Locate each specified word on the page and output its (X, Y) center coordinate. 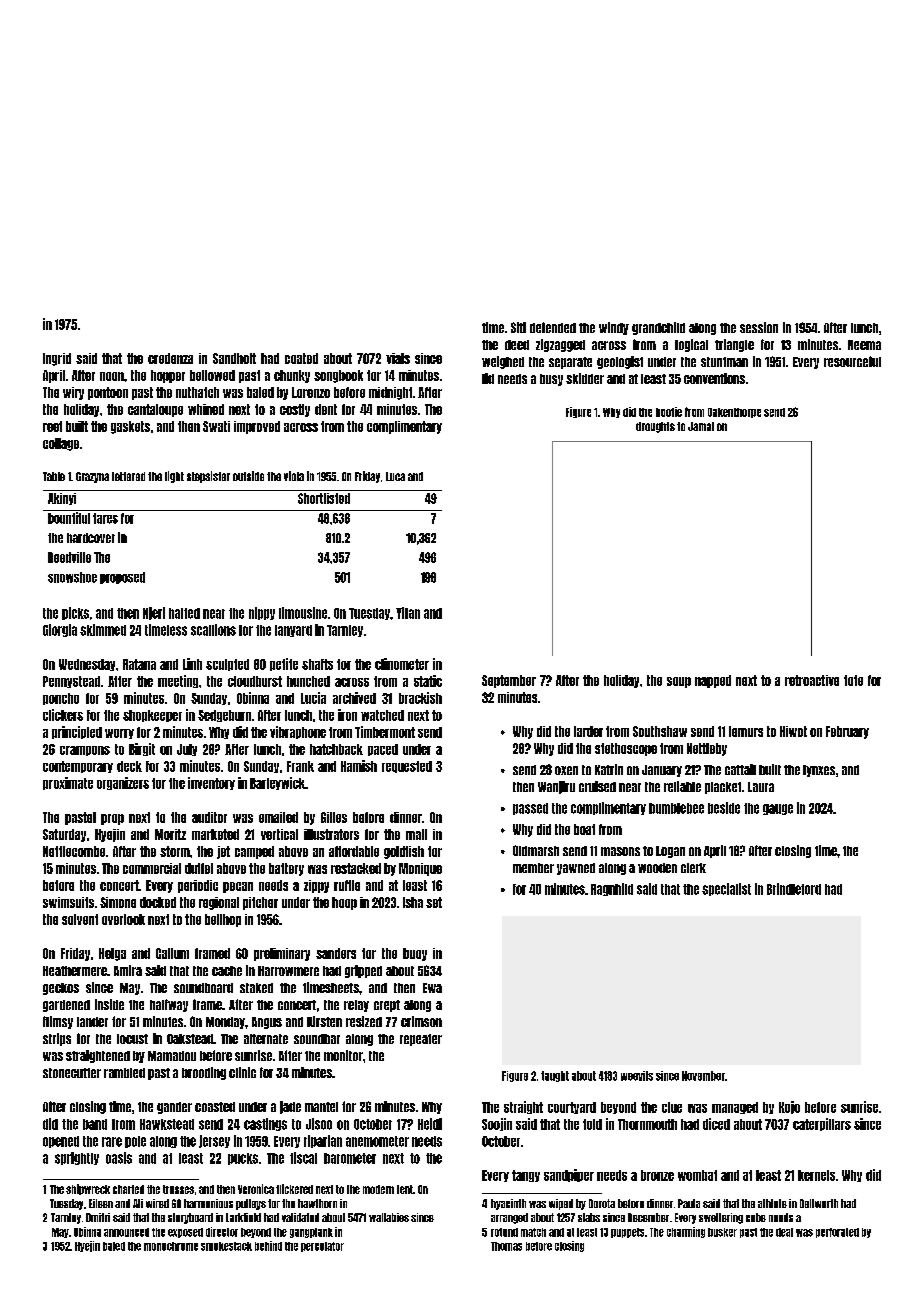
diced (716, 1124)
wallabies (389, 1217)
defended (553, 327)
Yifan (408, 613)
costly (295, 410)
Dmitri (98, 1217)
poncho (61, 699)
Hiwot (793, 731)
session (759, 327)
